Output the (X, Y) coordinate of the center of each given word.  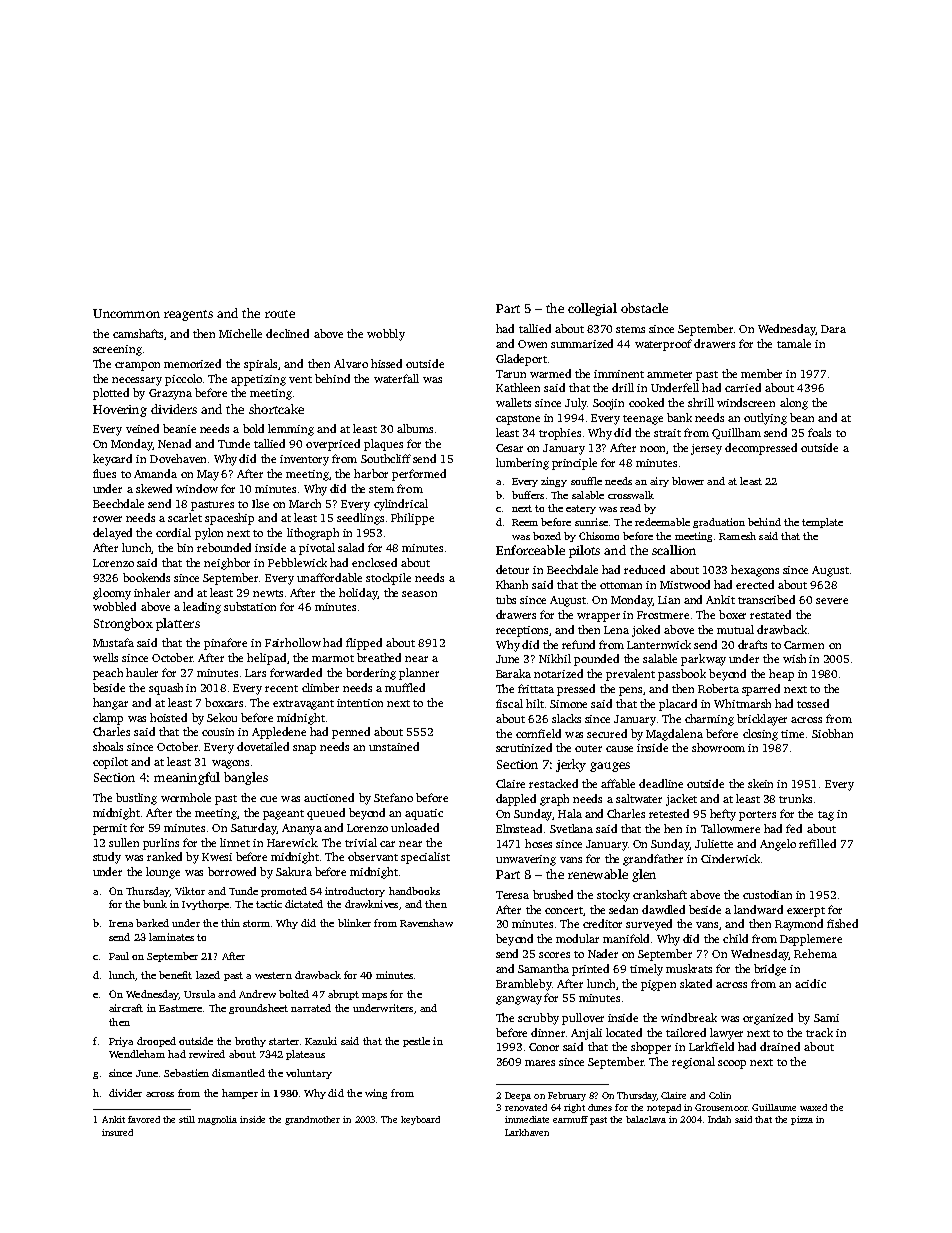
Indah (719, 1119)
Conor (544, 1047)
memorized (192, 363)
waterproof (663, 345)
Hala (570, 813)
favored (144, 1119)
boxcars (224, 702)
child (735, 938)
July (576, 404)
